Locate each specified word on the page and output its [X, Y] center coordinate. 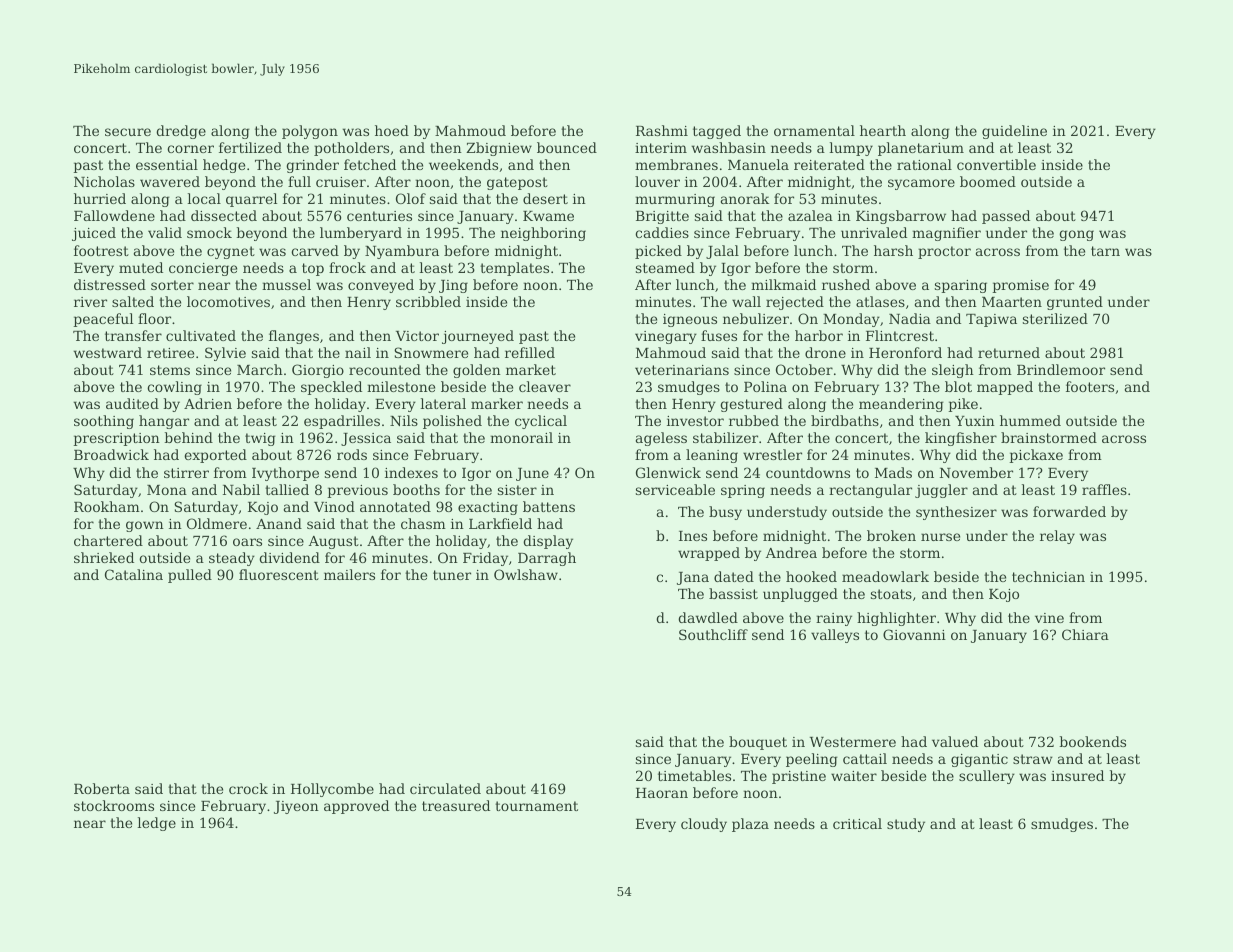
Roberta [102, 788]
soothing [104, 422]
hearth [883, 130]
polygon [310, 132]
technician [1048, 576]
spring [743, 491]
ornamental [814, 130]
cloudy [704, 825]
